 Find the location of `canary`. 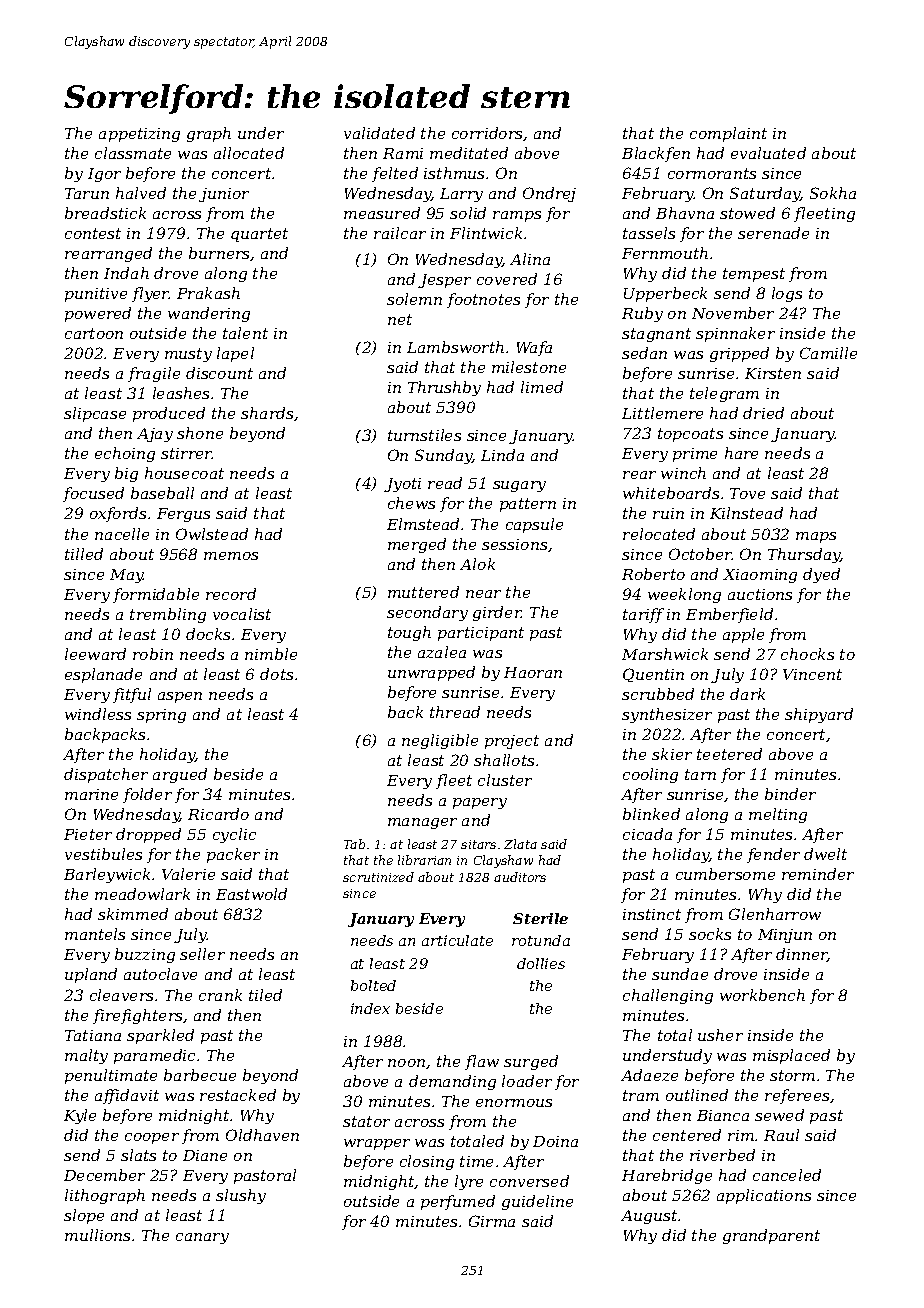

canary is located at coordinates (202, 1238).
